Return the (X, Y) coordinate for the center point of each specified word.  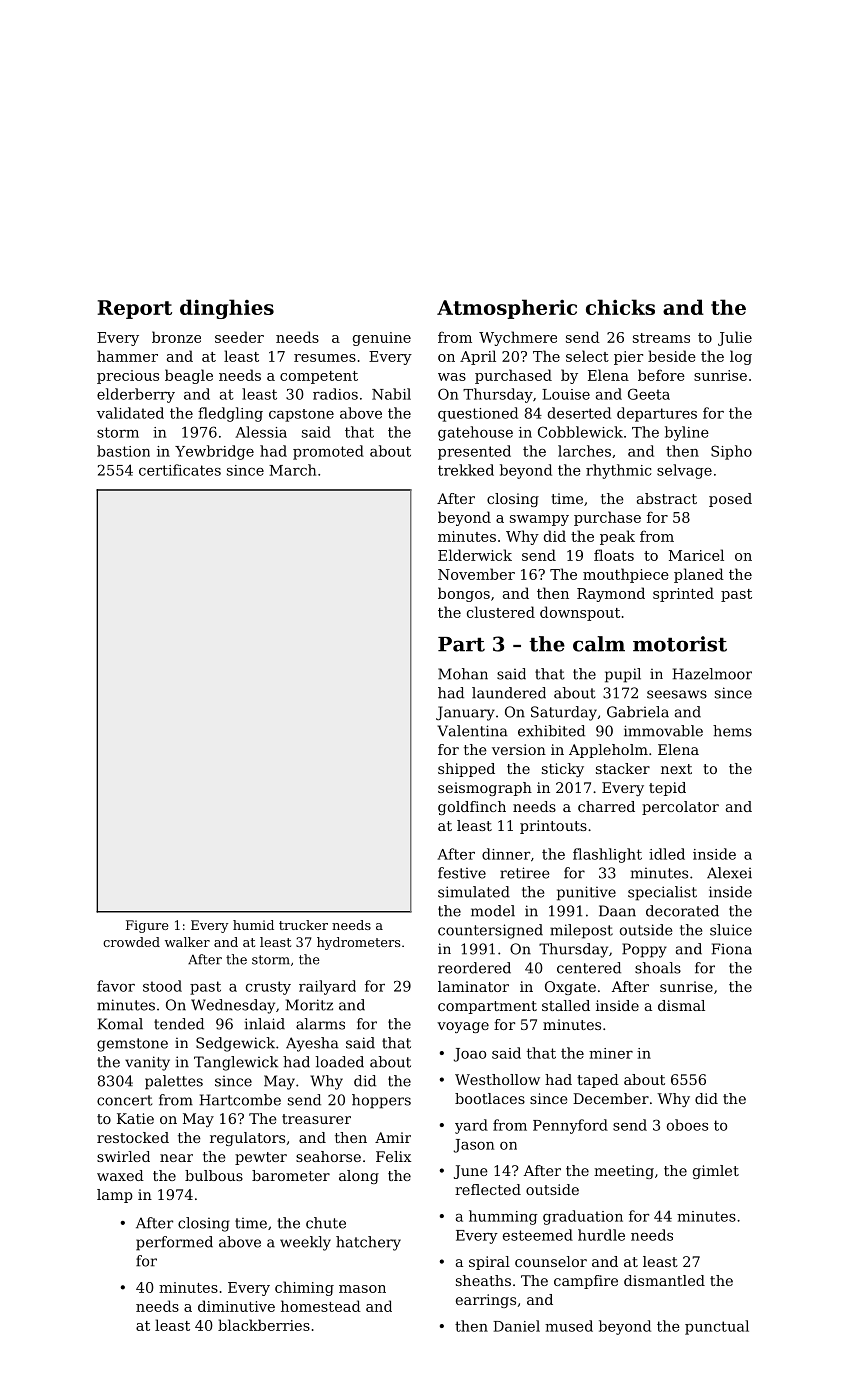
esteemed (538, 1235)
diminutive (236, 1306)
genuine (382, 339)
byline (687, 433)
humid (253, 925)
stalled (566, 1005)
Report (135, 309)
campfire (586, 1282)
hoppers (381, 1101)
